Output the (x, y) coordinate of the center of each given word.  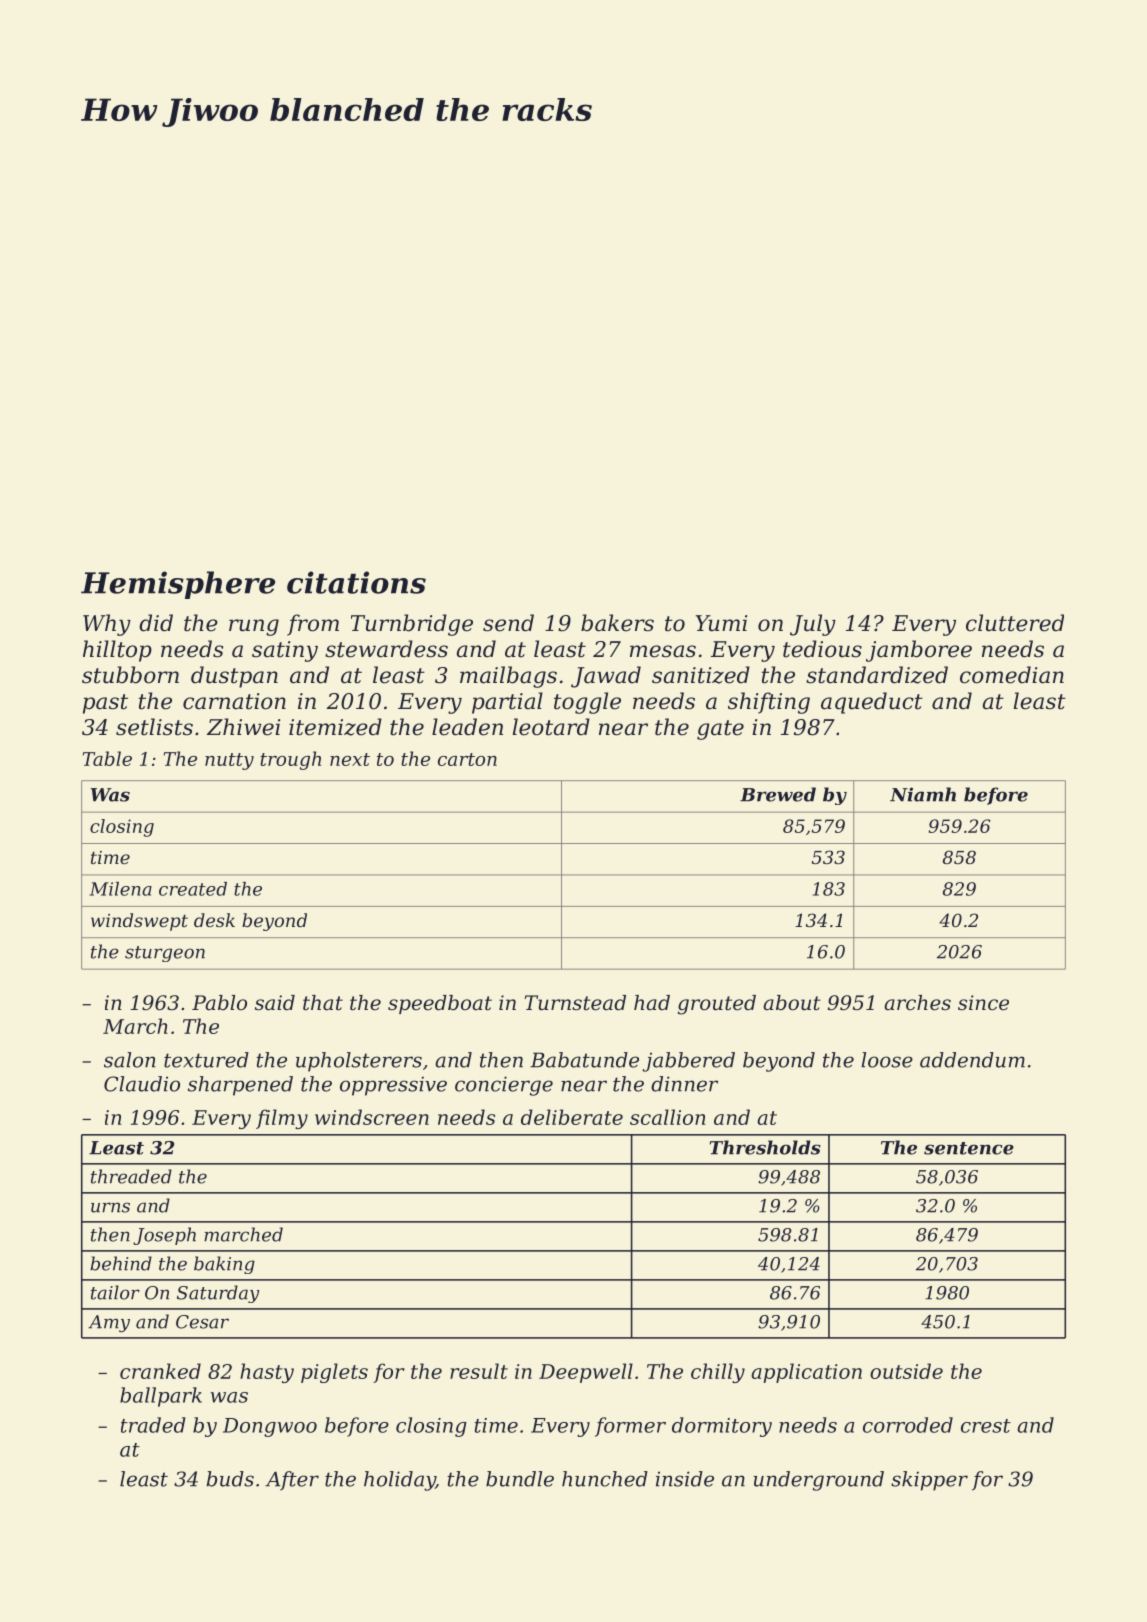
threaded (131, 1176)
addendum (972, 1060)
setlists (154, 727)
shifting (769, 703)
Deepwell (586, 1373)
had (652, 1002)
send (508, 623)
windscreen (372, 1117)
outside (906, 1371)
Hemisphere (178, 585)
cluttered (1015, 623)
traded (153, 1425)
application (806, 1373)
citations (356, 582)
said (275, 1003)
